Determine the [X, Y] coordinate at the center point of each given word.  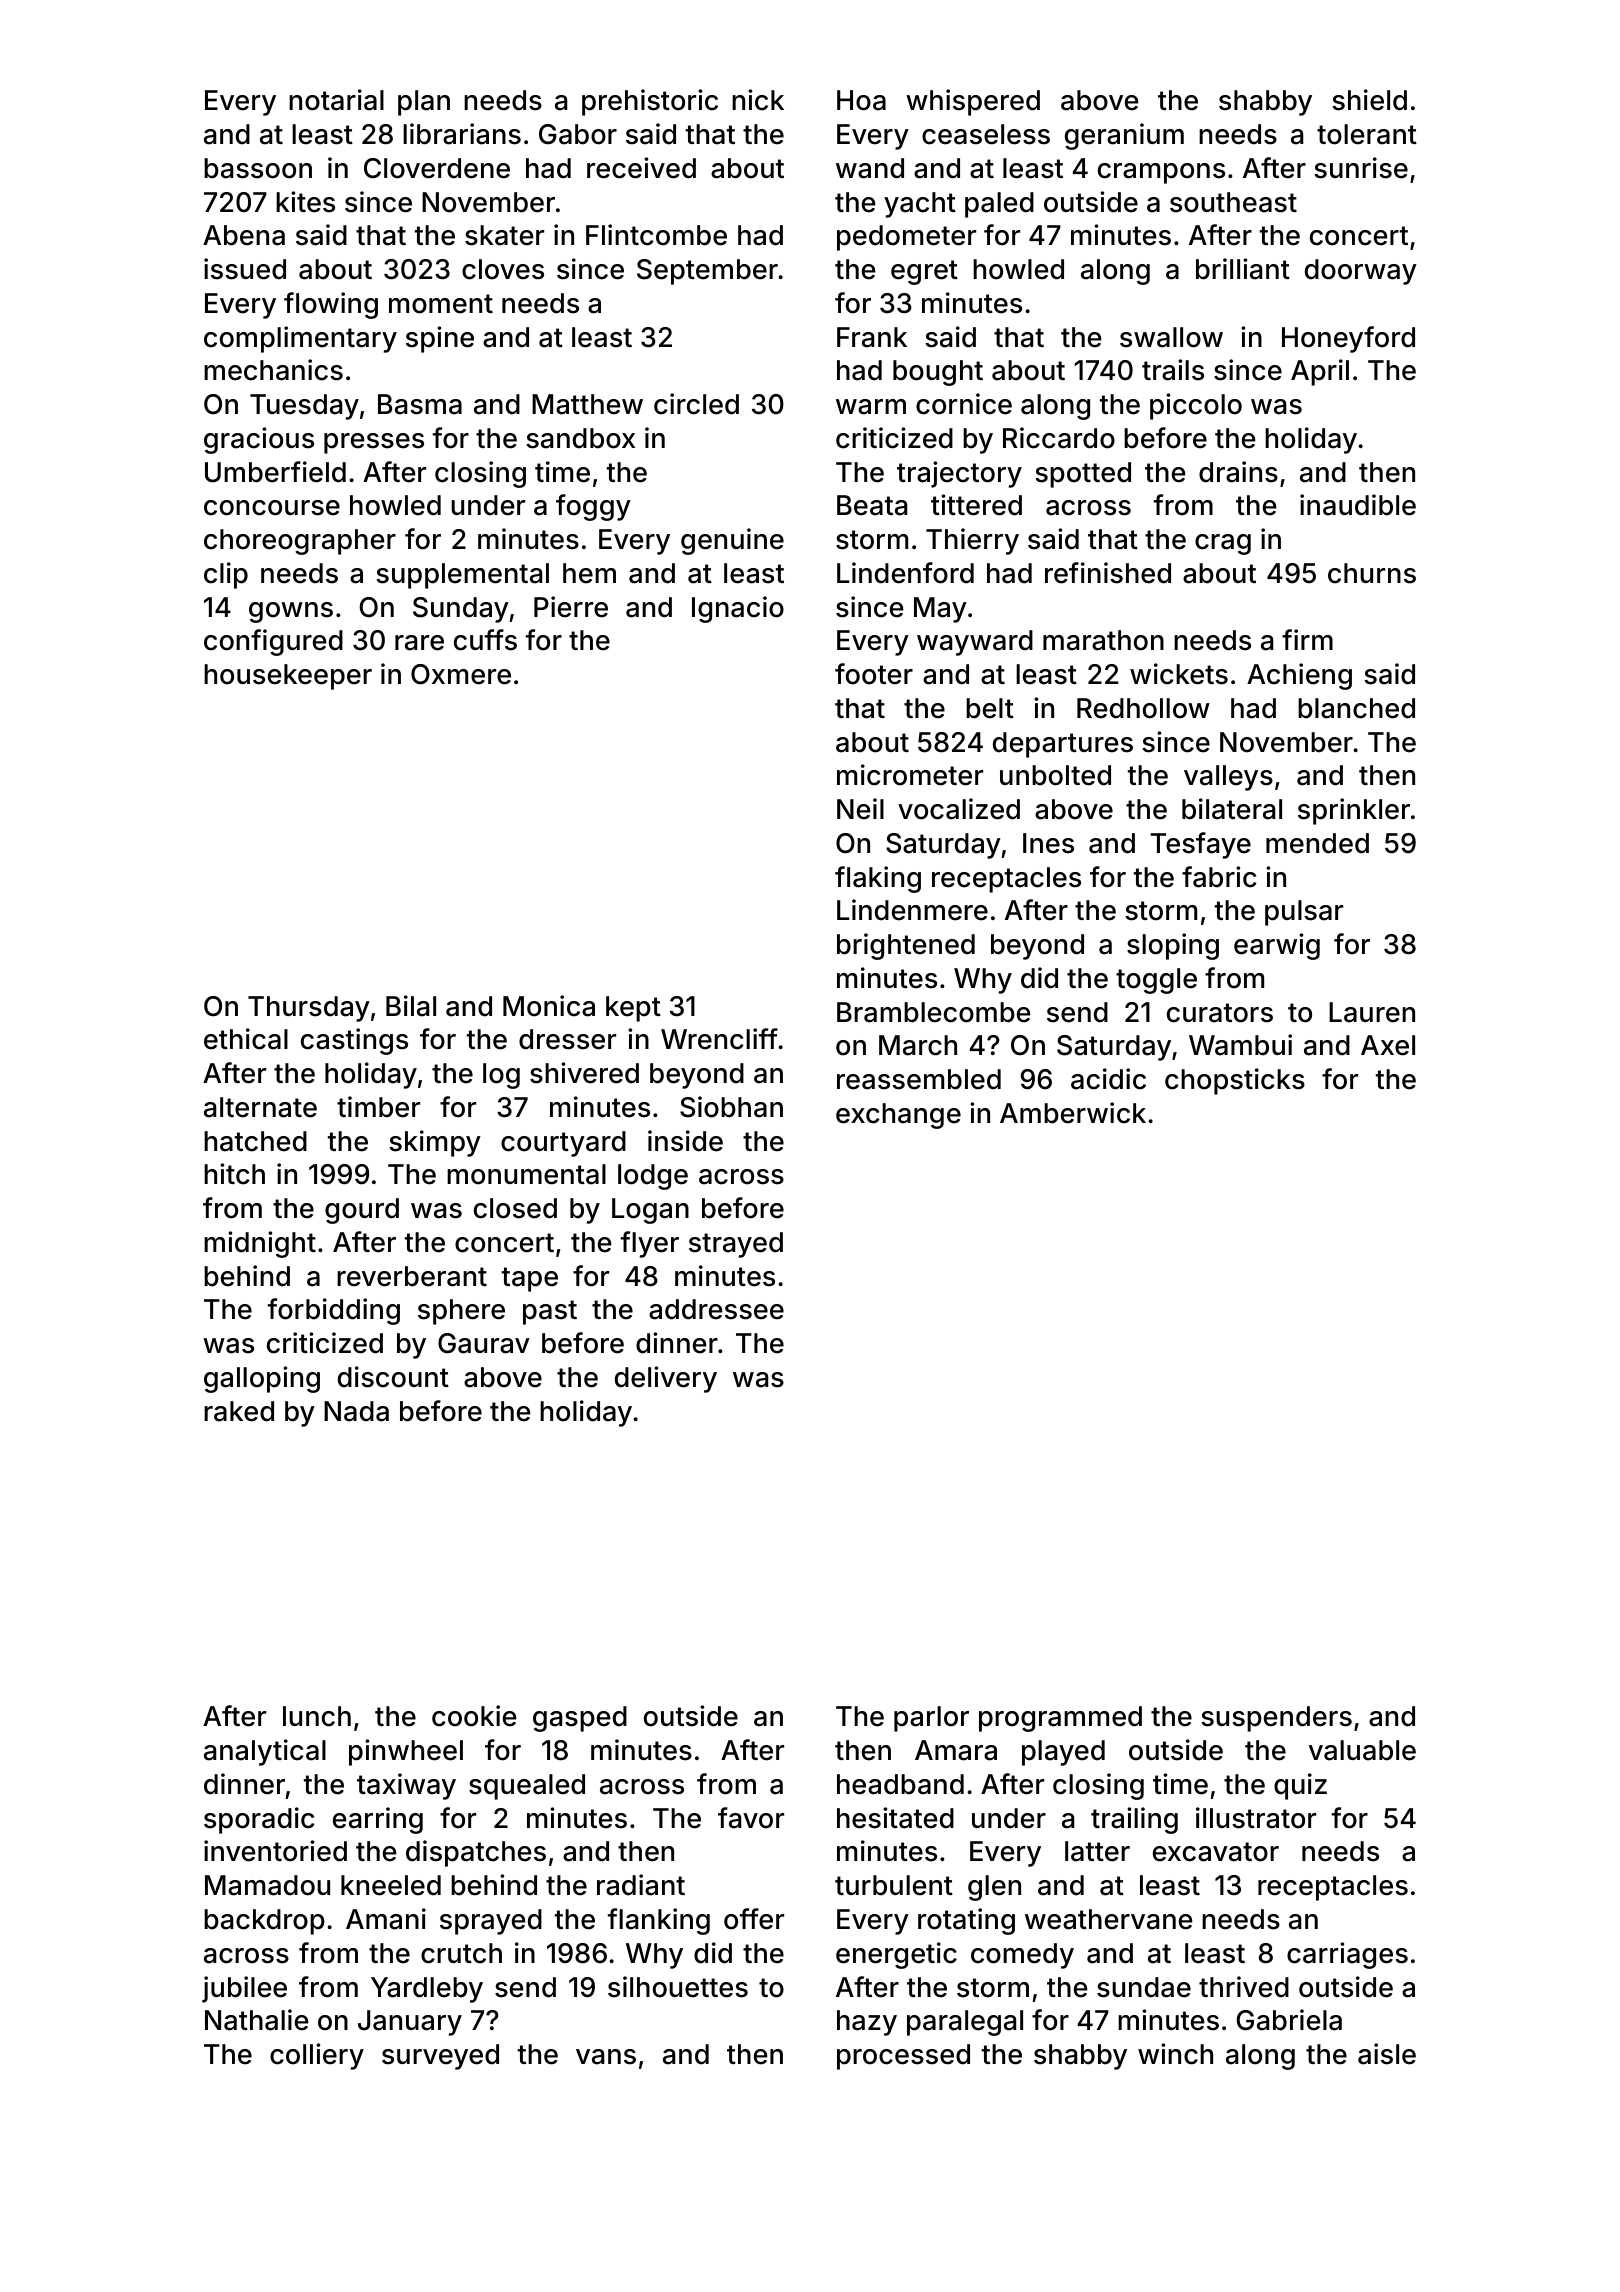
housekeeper [288, 677]
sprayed [491, 1922]
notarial [336, 100]
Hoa [861, 100]
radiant [641, 1885]
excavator [1216, 1852]
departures [1063, 745]
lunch [317, 1716]
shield [1369, 100]
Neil [860, 809]
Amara [956, 1750]
